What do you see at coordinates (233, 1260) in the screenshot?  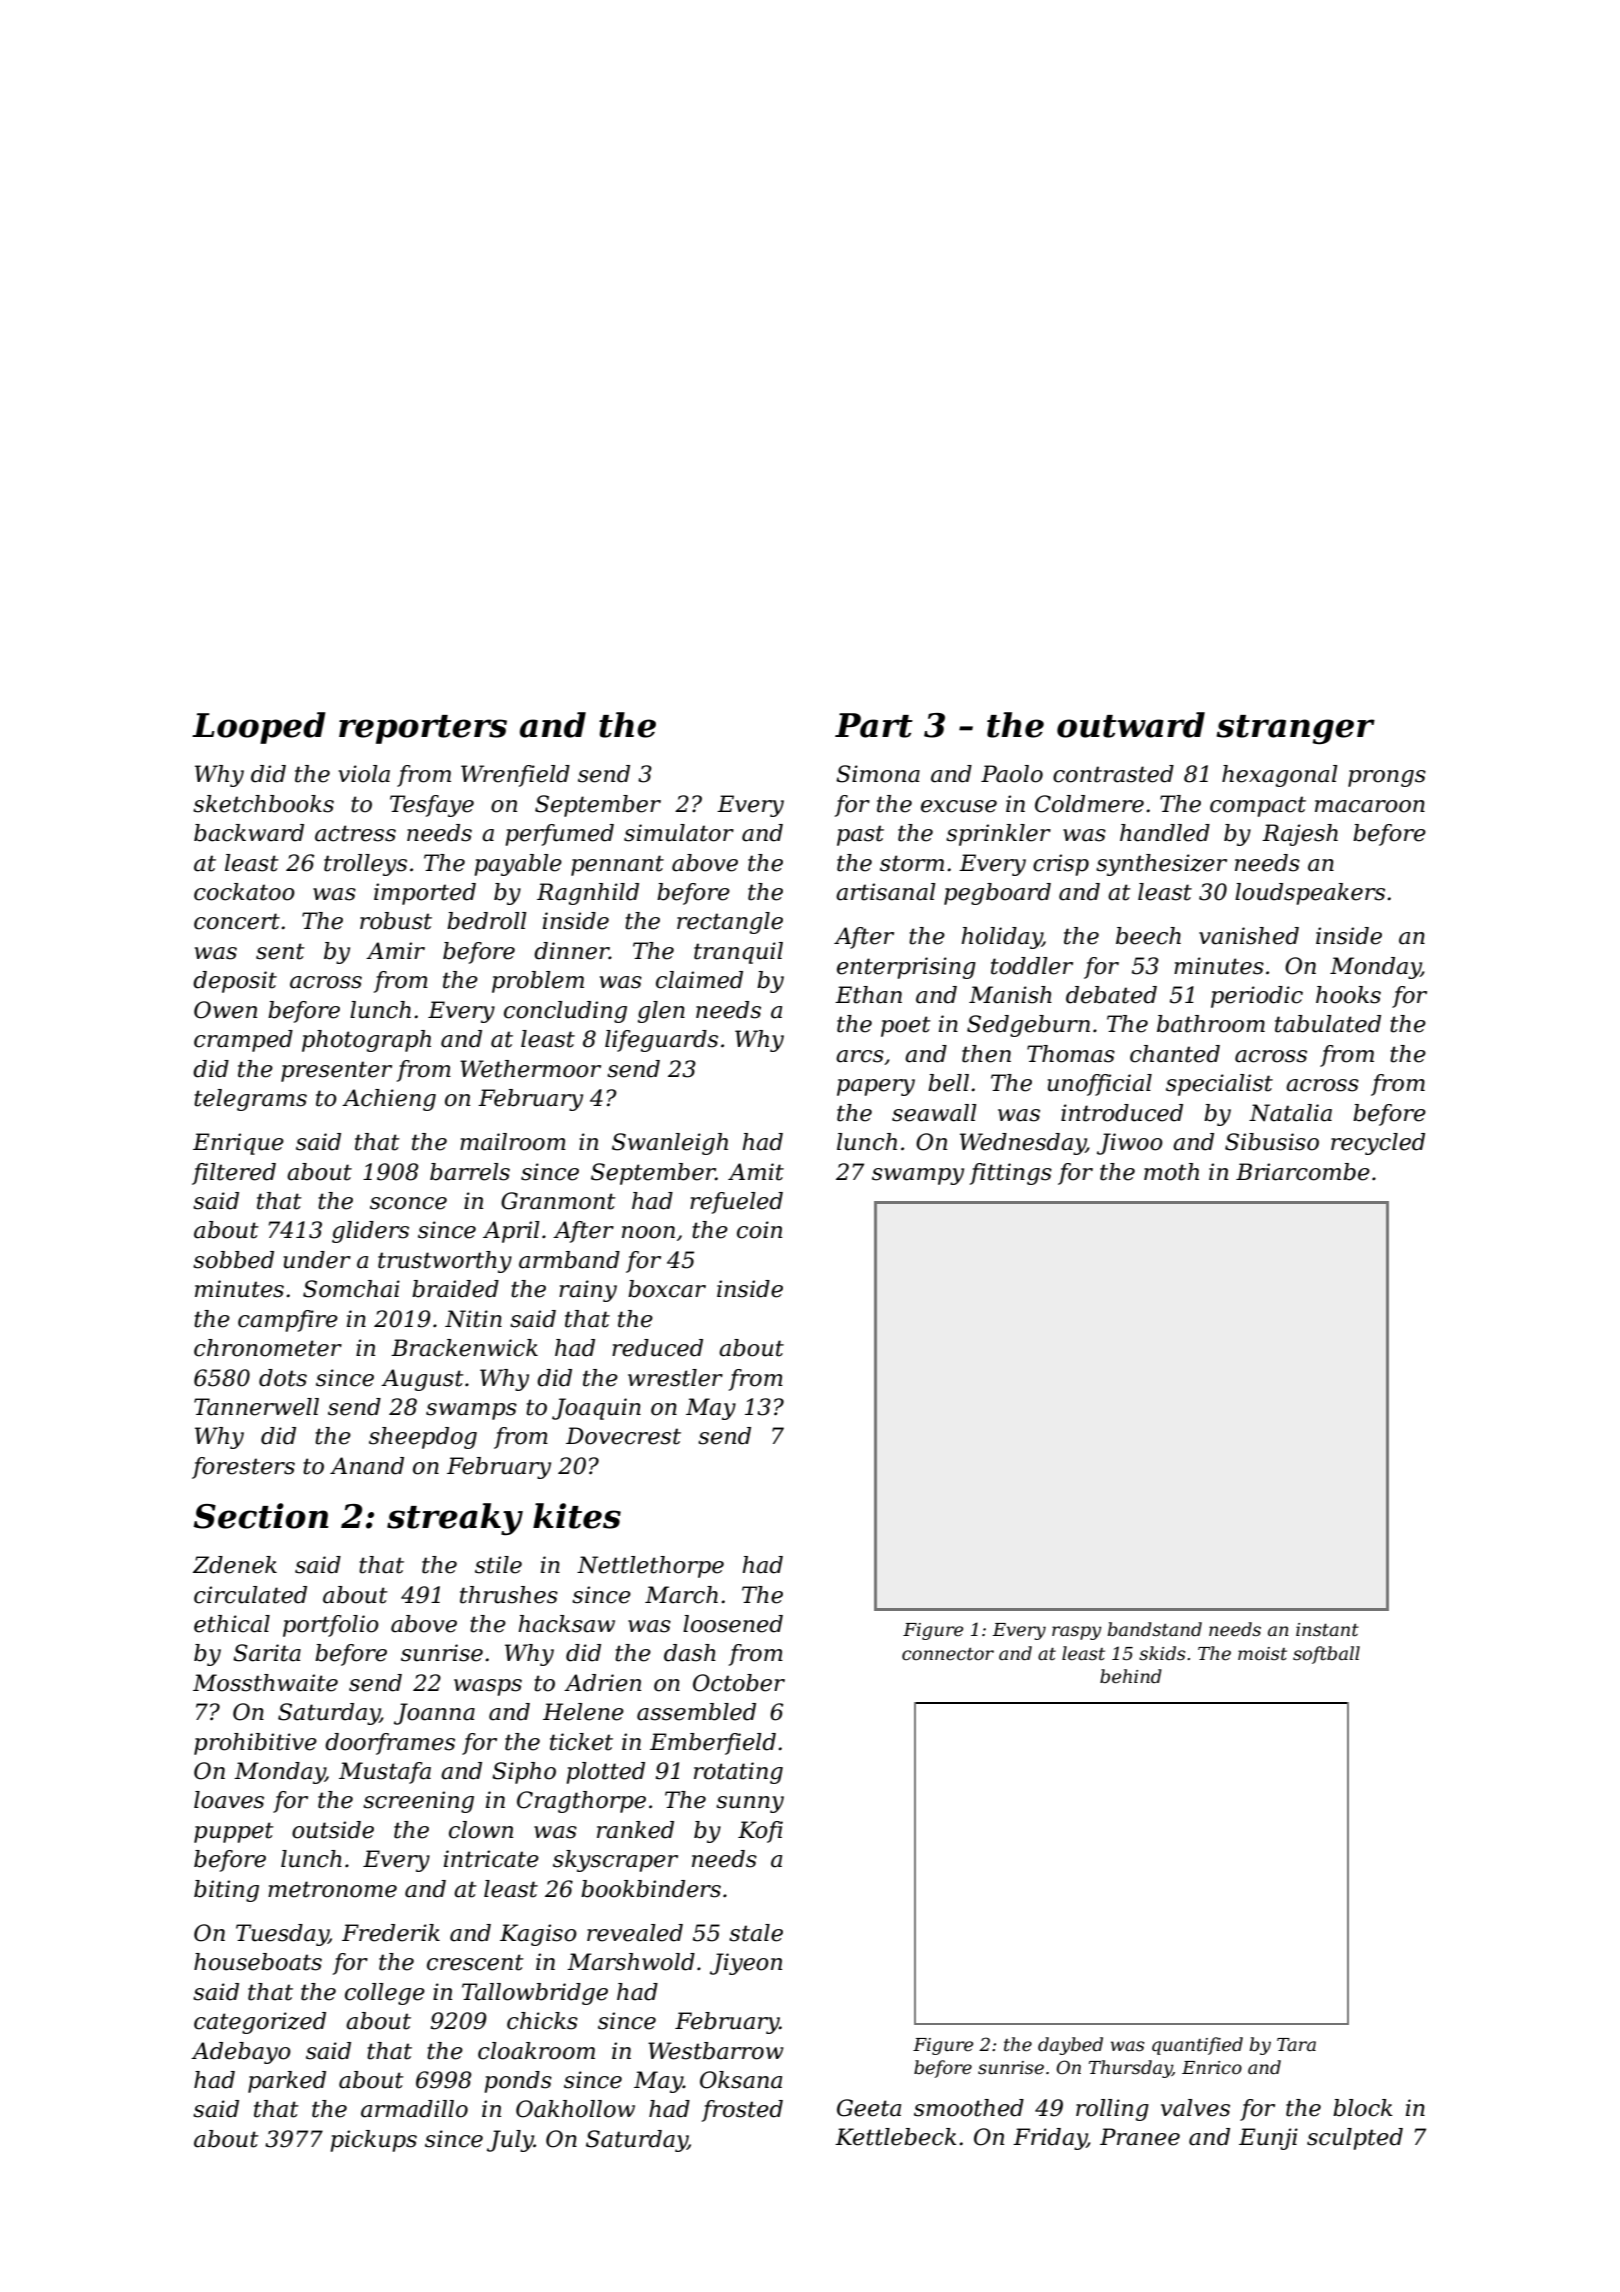 I see `sobbed` at bounding box center [233, 1260].
